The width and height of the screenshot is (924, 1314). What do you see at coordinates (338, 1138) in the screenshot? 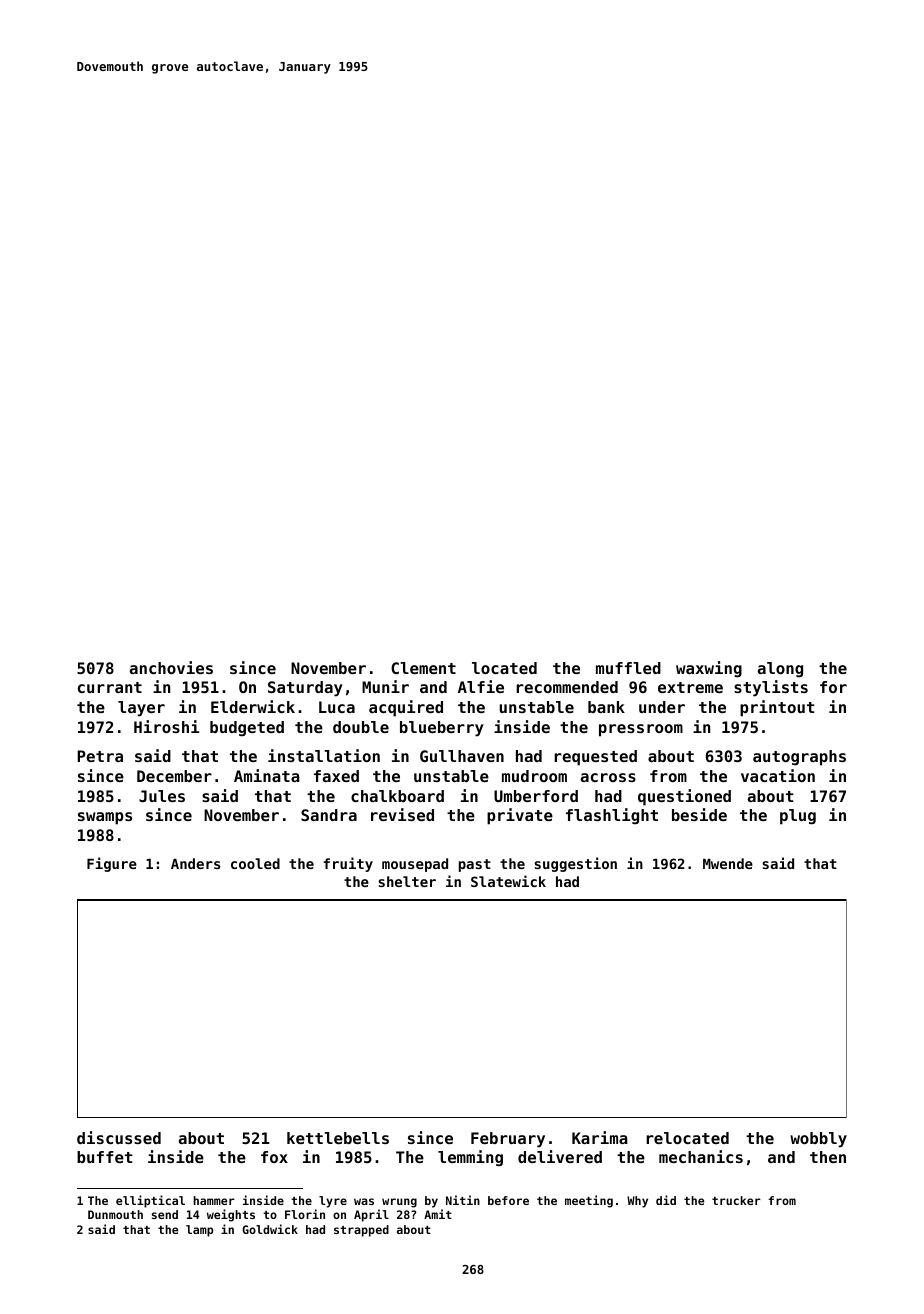
I see `kettlebells` at bounding box center [338, 1138].
